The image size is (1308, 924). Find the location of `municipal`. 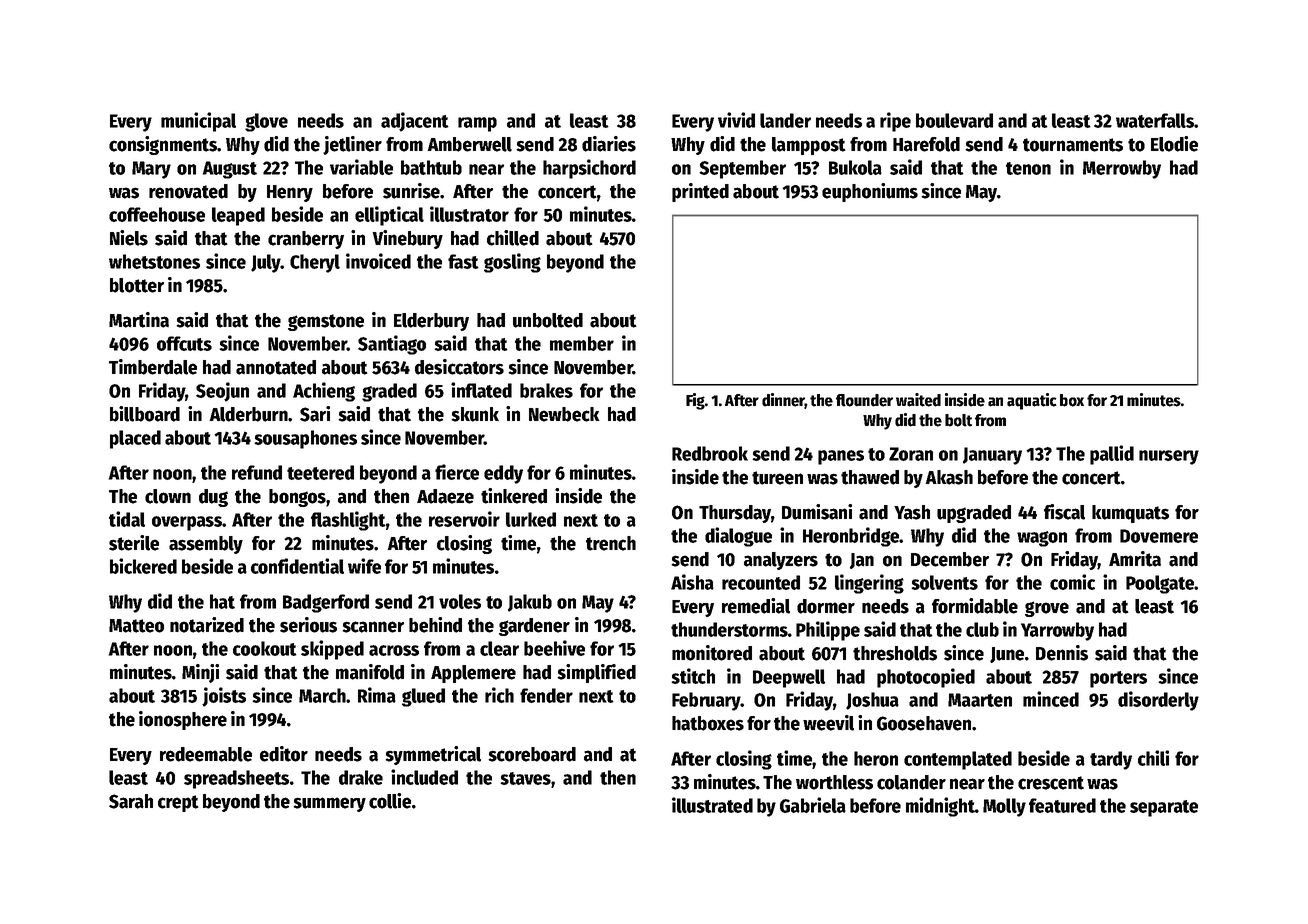

municipal is located at coordinates (198, 122).
